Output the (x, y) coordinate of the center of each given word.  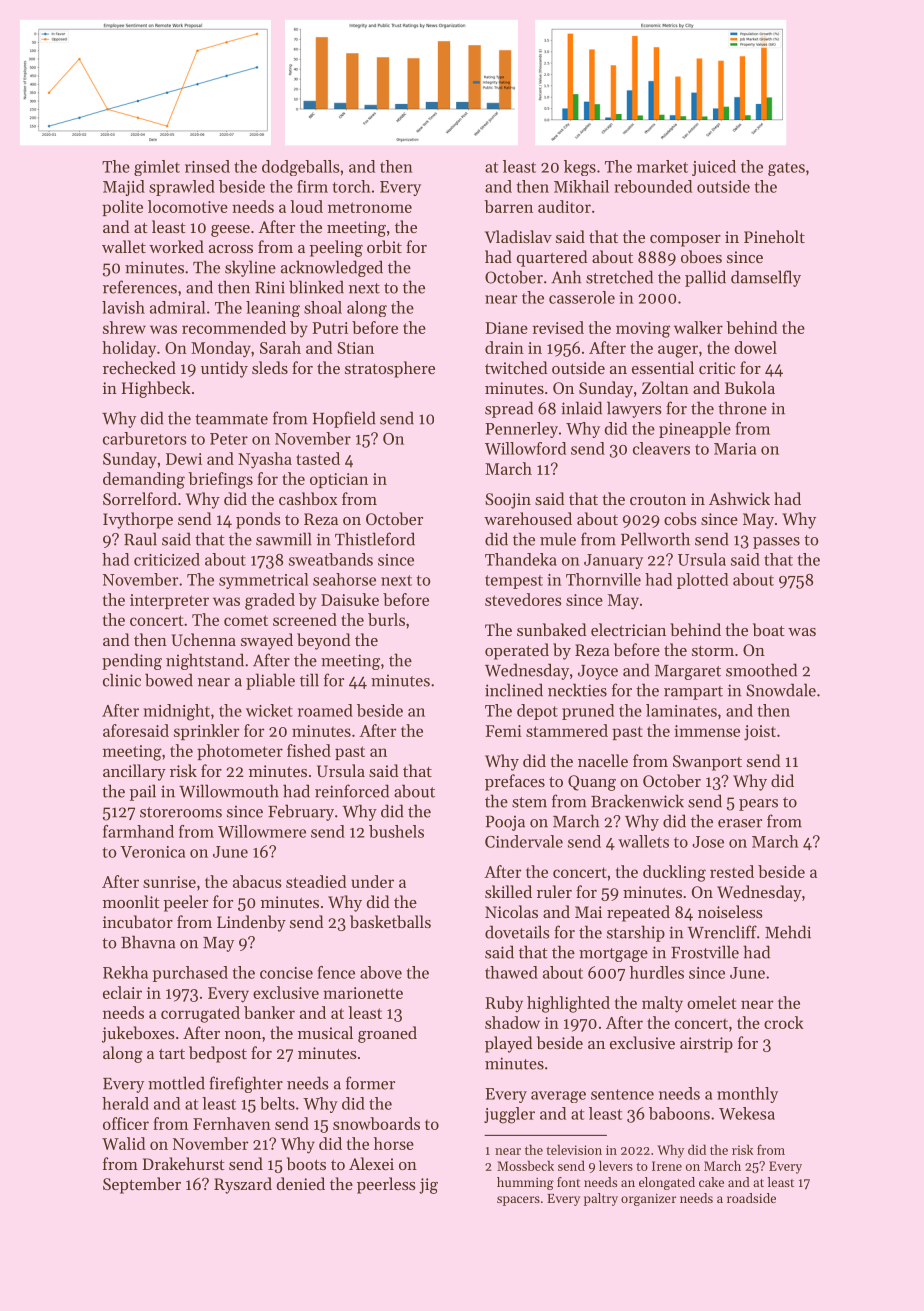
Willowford (525, 448)
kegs (580, 168)
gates (786, 169)
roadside (751, 1198)
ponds (258, 520)
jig (428, 1186)
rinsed (207, 166)
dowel (756, 347)
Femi (503, 731)
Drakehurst (184, 1163)
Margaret (688, 672)
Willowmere (262, 831)
